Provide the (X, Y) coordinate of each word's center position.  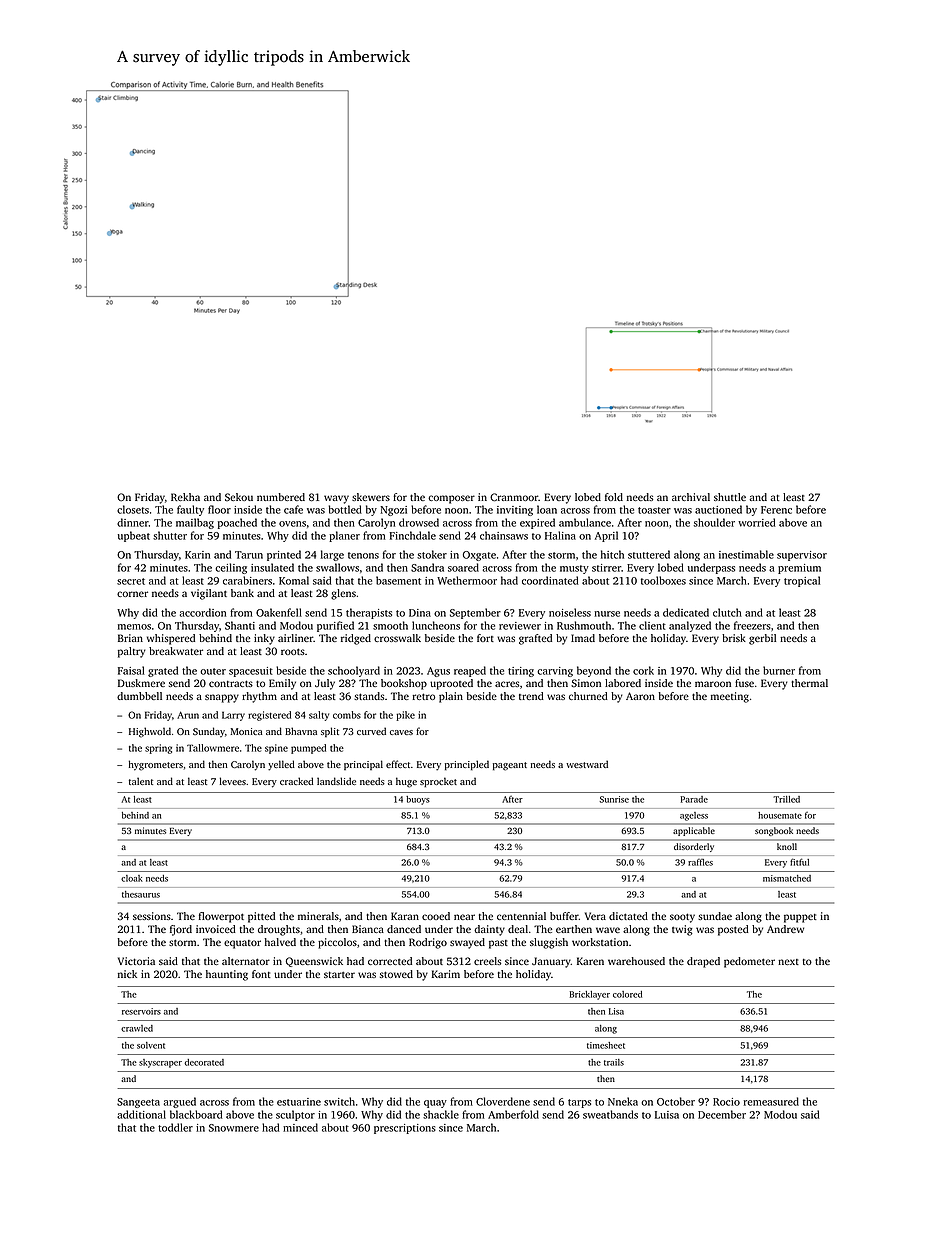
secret (131, 581)
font (261, 974)
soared (463, 567)
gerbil (762, 639)
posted (733, 930)
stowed (396, 974)
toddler (175, 1127)
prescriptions (405, 1129)
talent (141, 781)
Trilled (786, 799)
